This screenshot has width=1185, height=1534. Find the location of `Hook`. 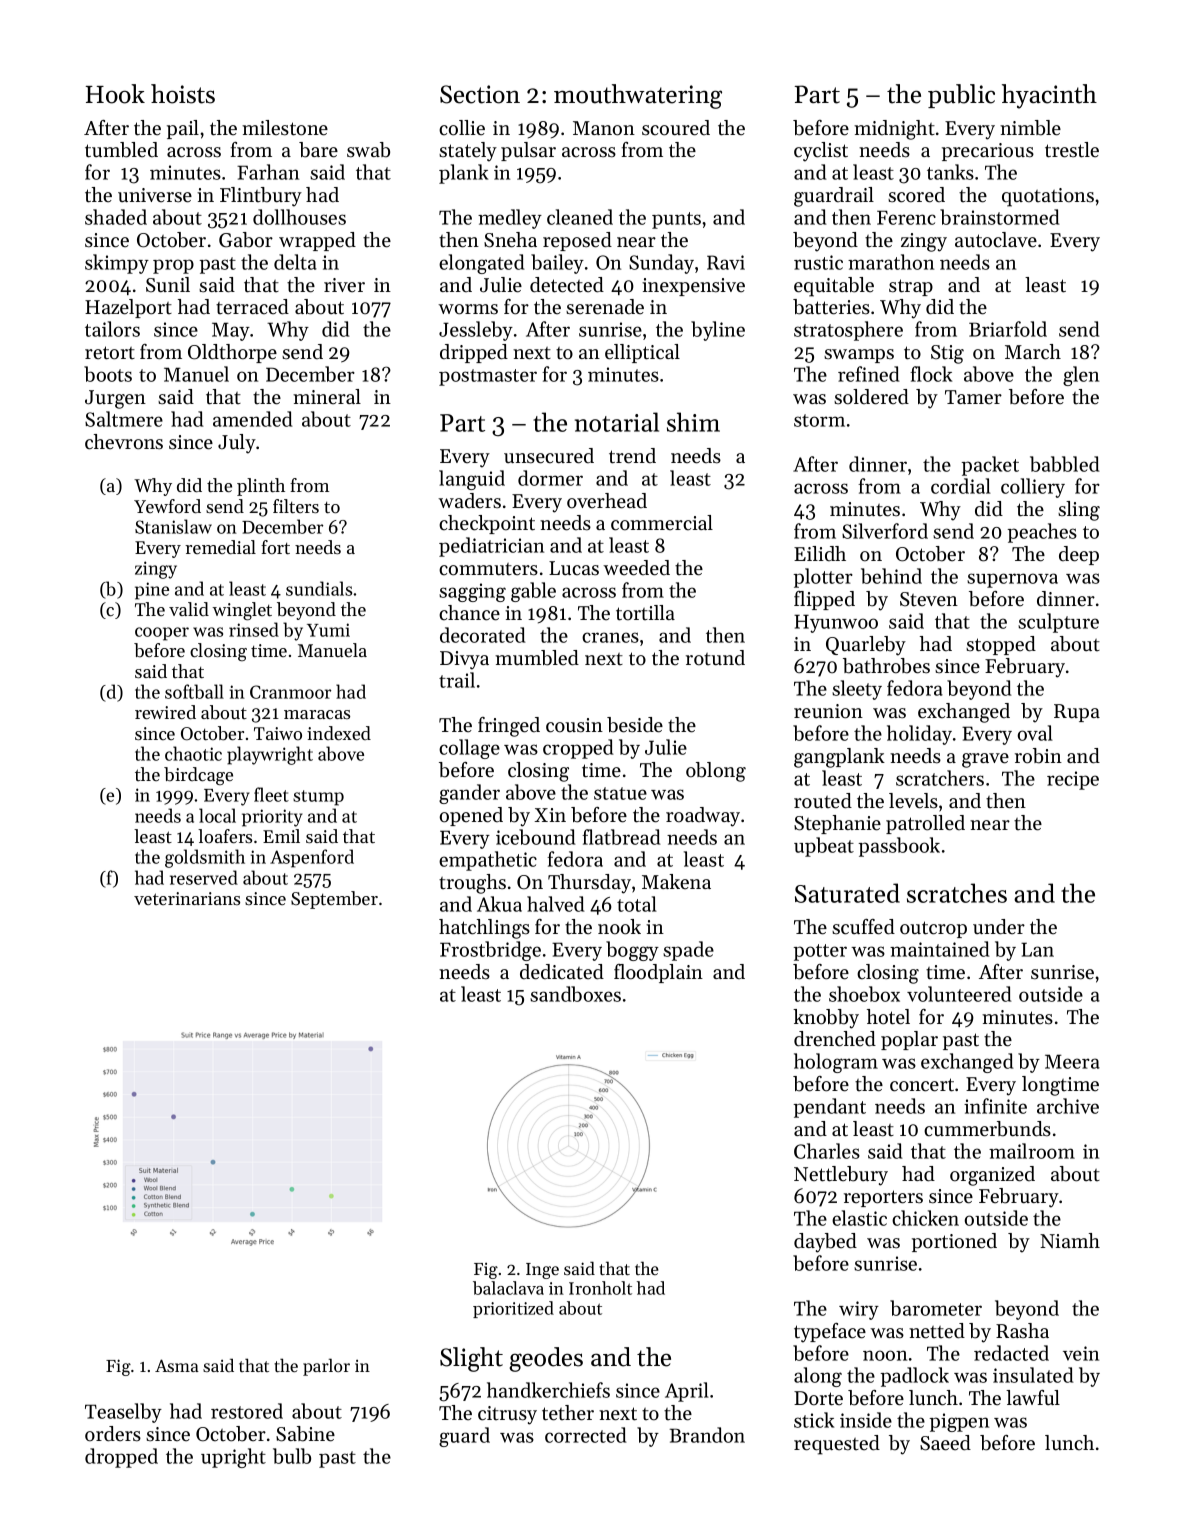

Hook is located at coordinates (115, 94).
